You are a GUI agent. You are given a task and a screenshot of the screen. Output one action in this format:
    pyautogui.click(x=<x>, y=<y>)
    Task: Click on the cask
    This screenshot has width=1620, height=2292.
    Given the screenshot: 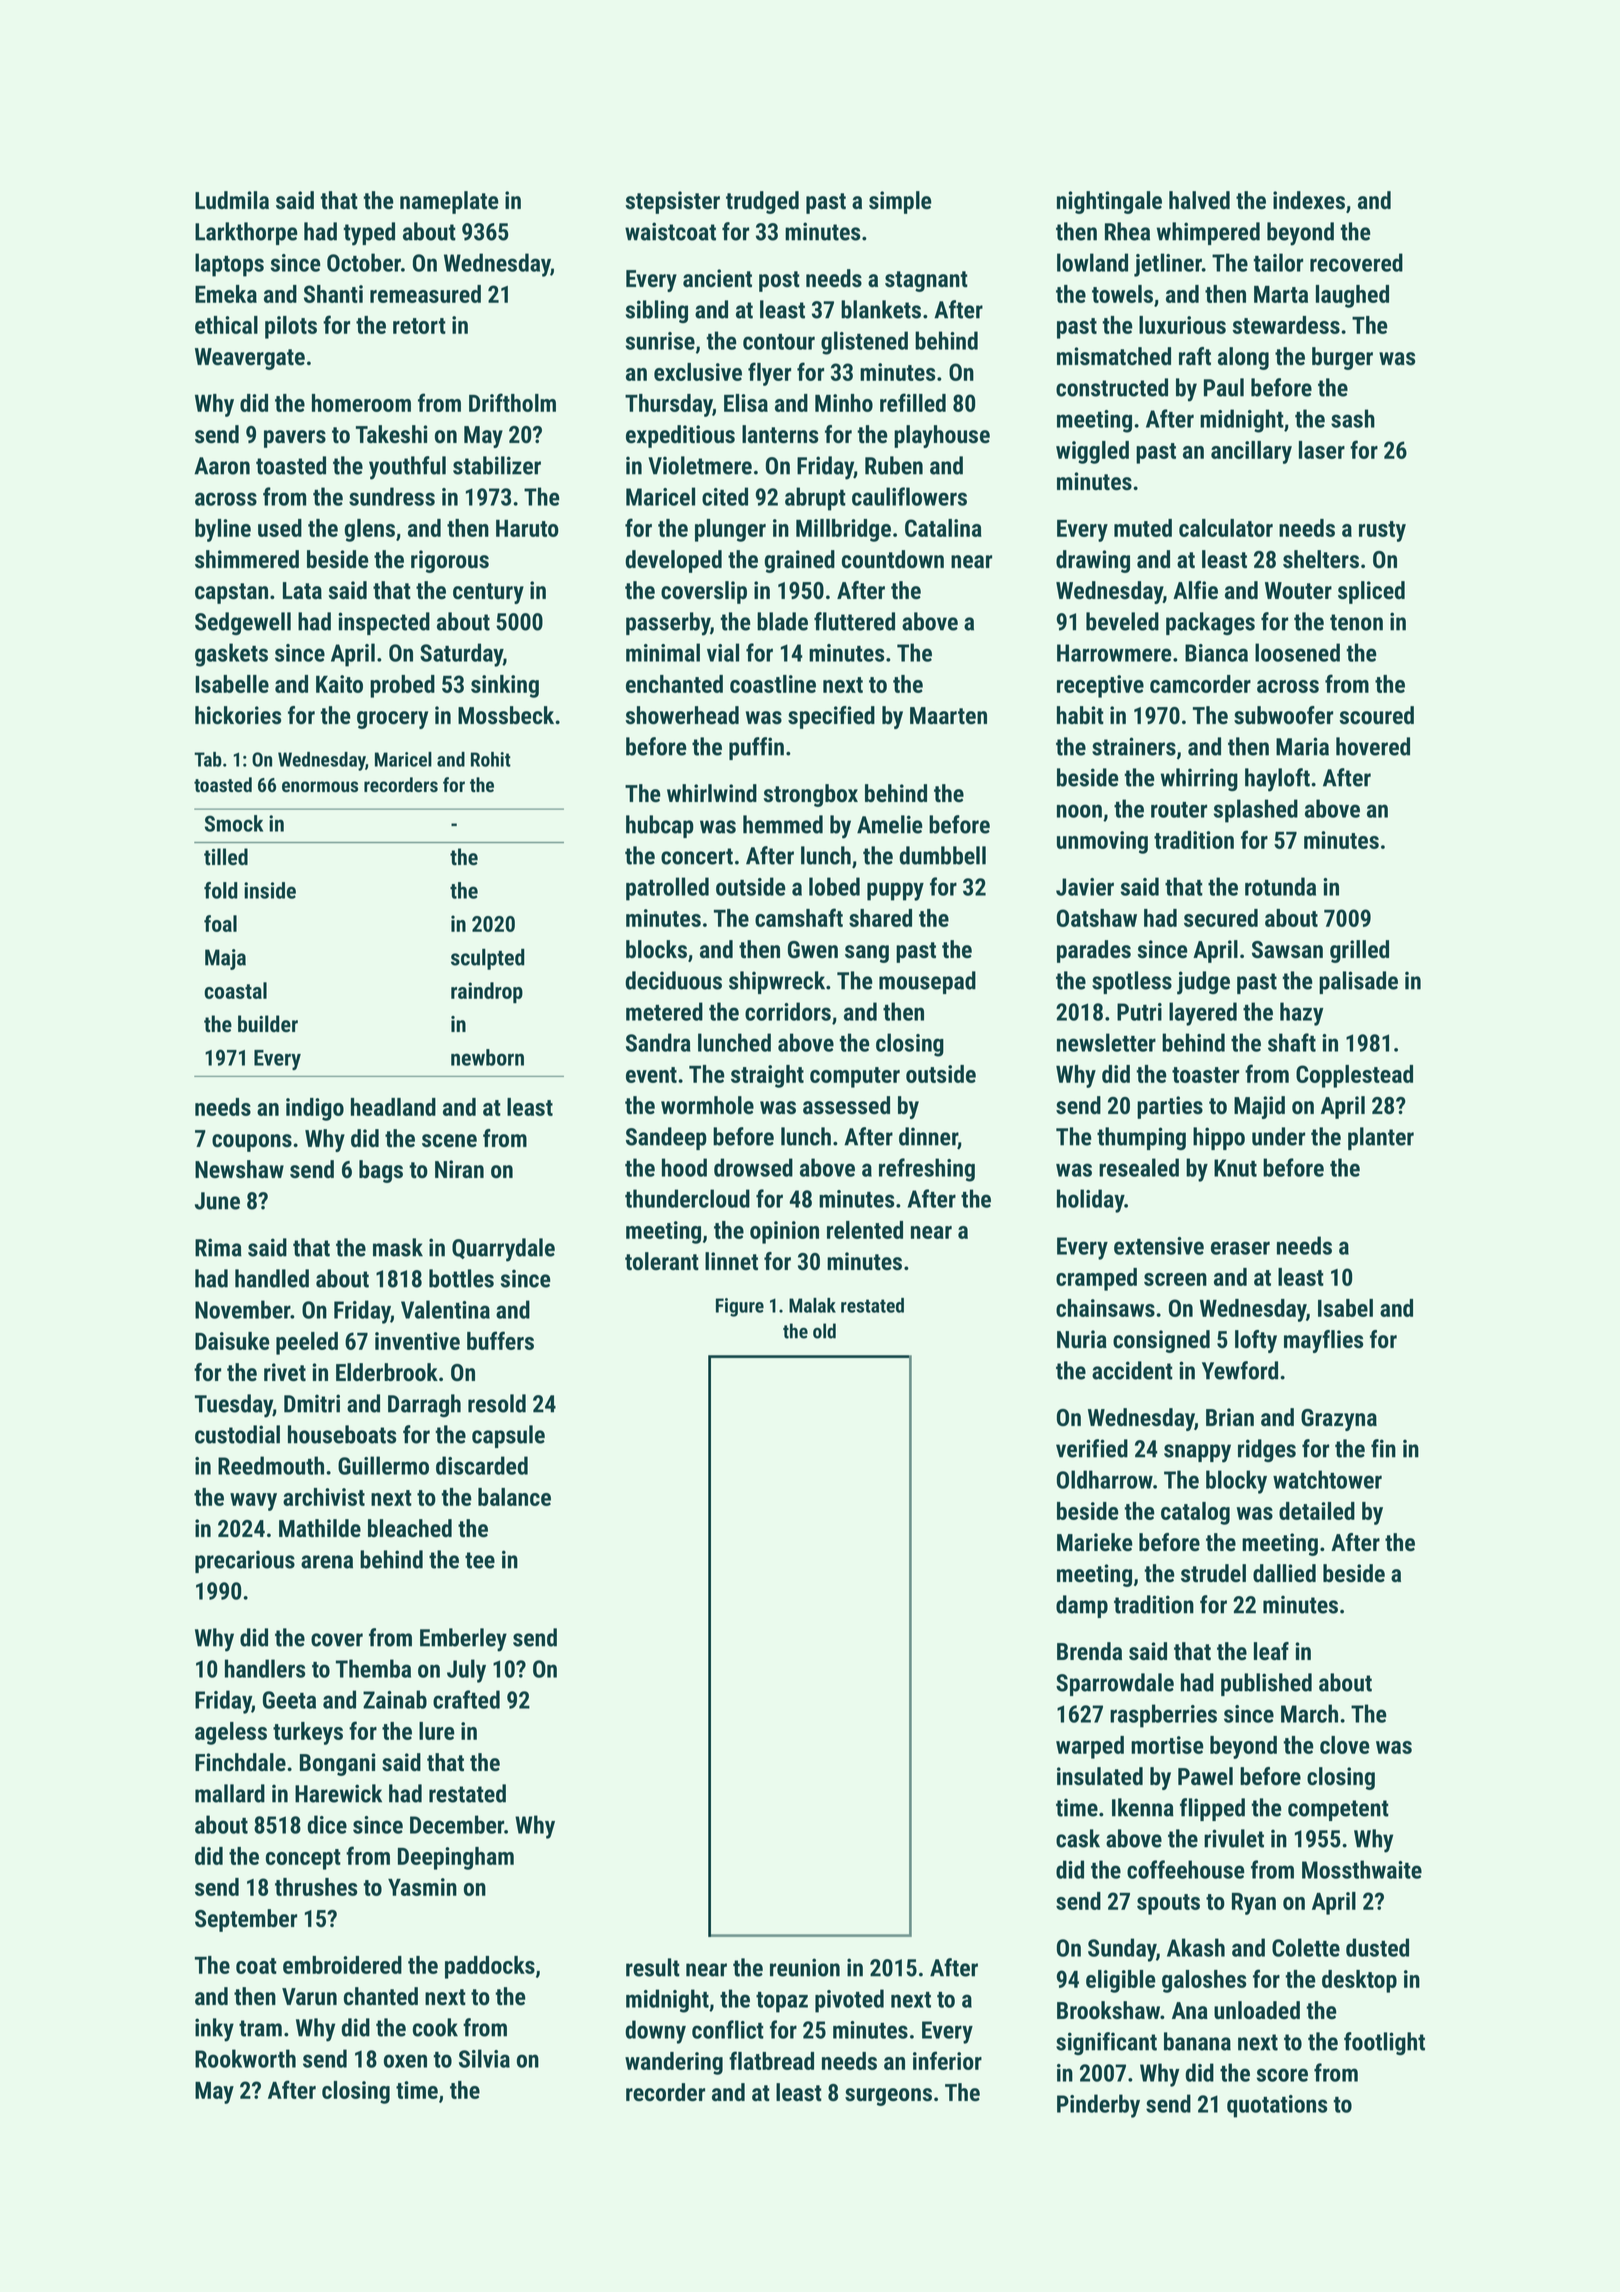 What is the action you would take?
    pyautogui.click(x=1078, y=1838)
